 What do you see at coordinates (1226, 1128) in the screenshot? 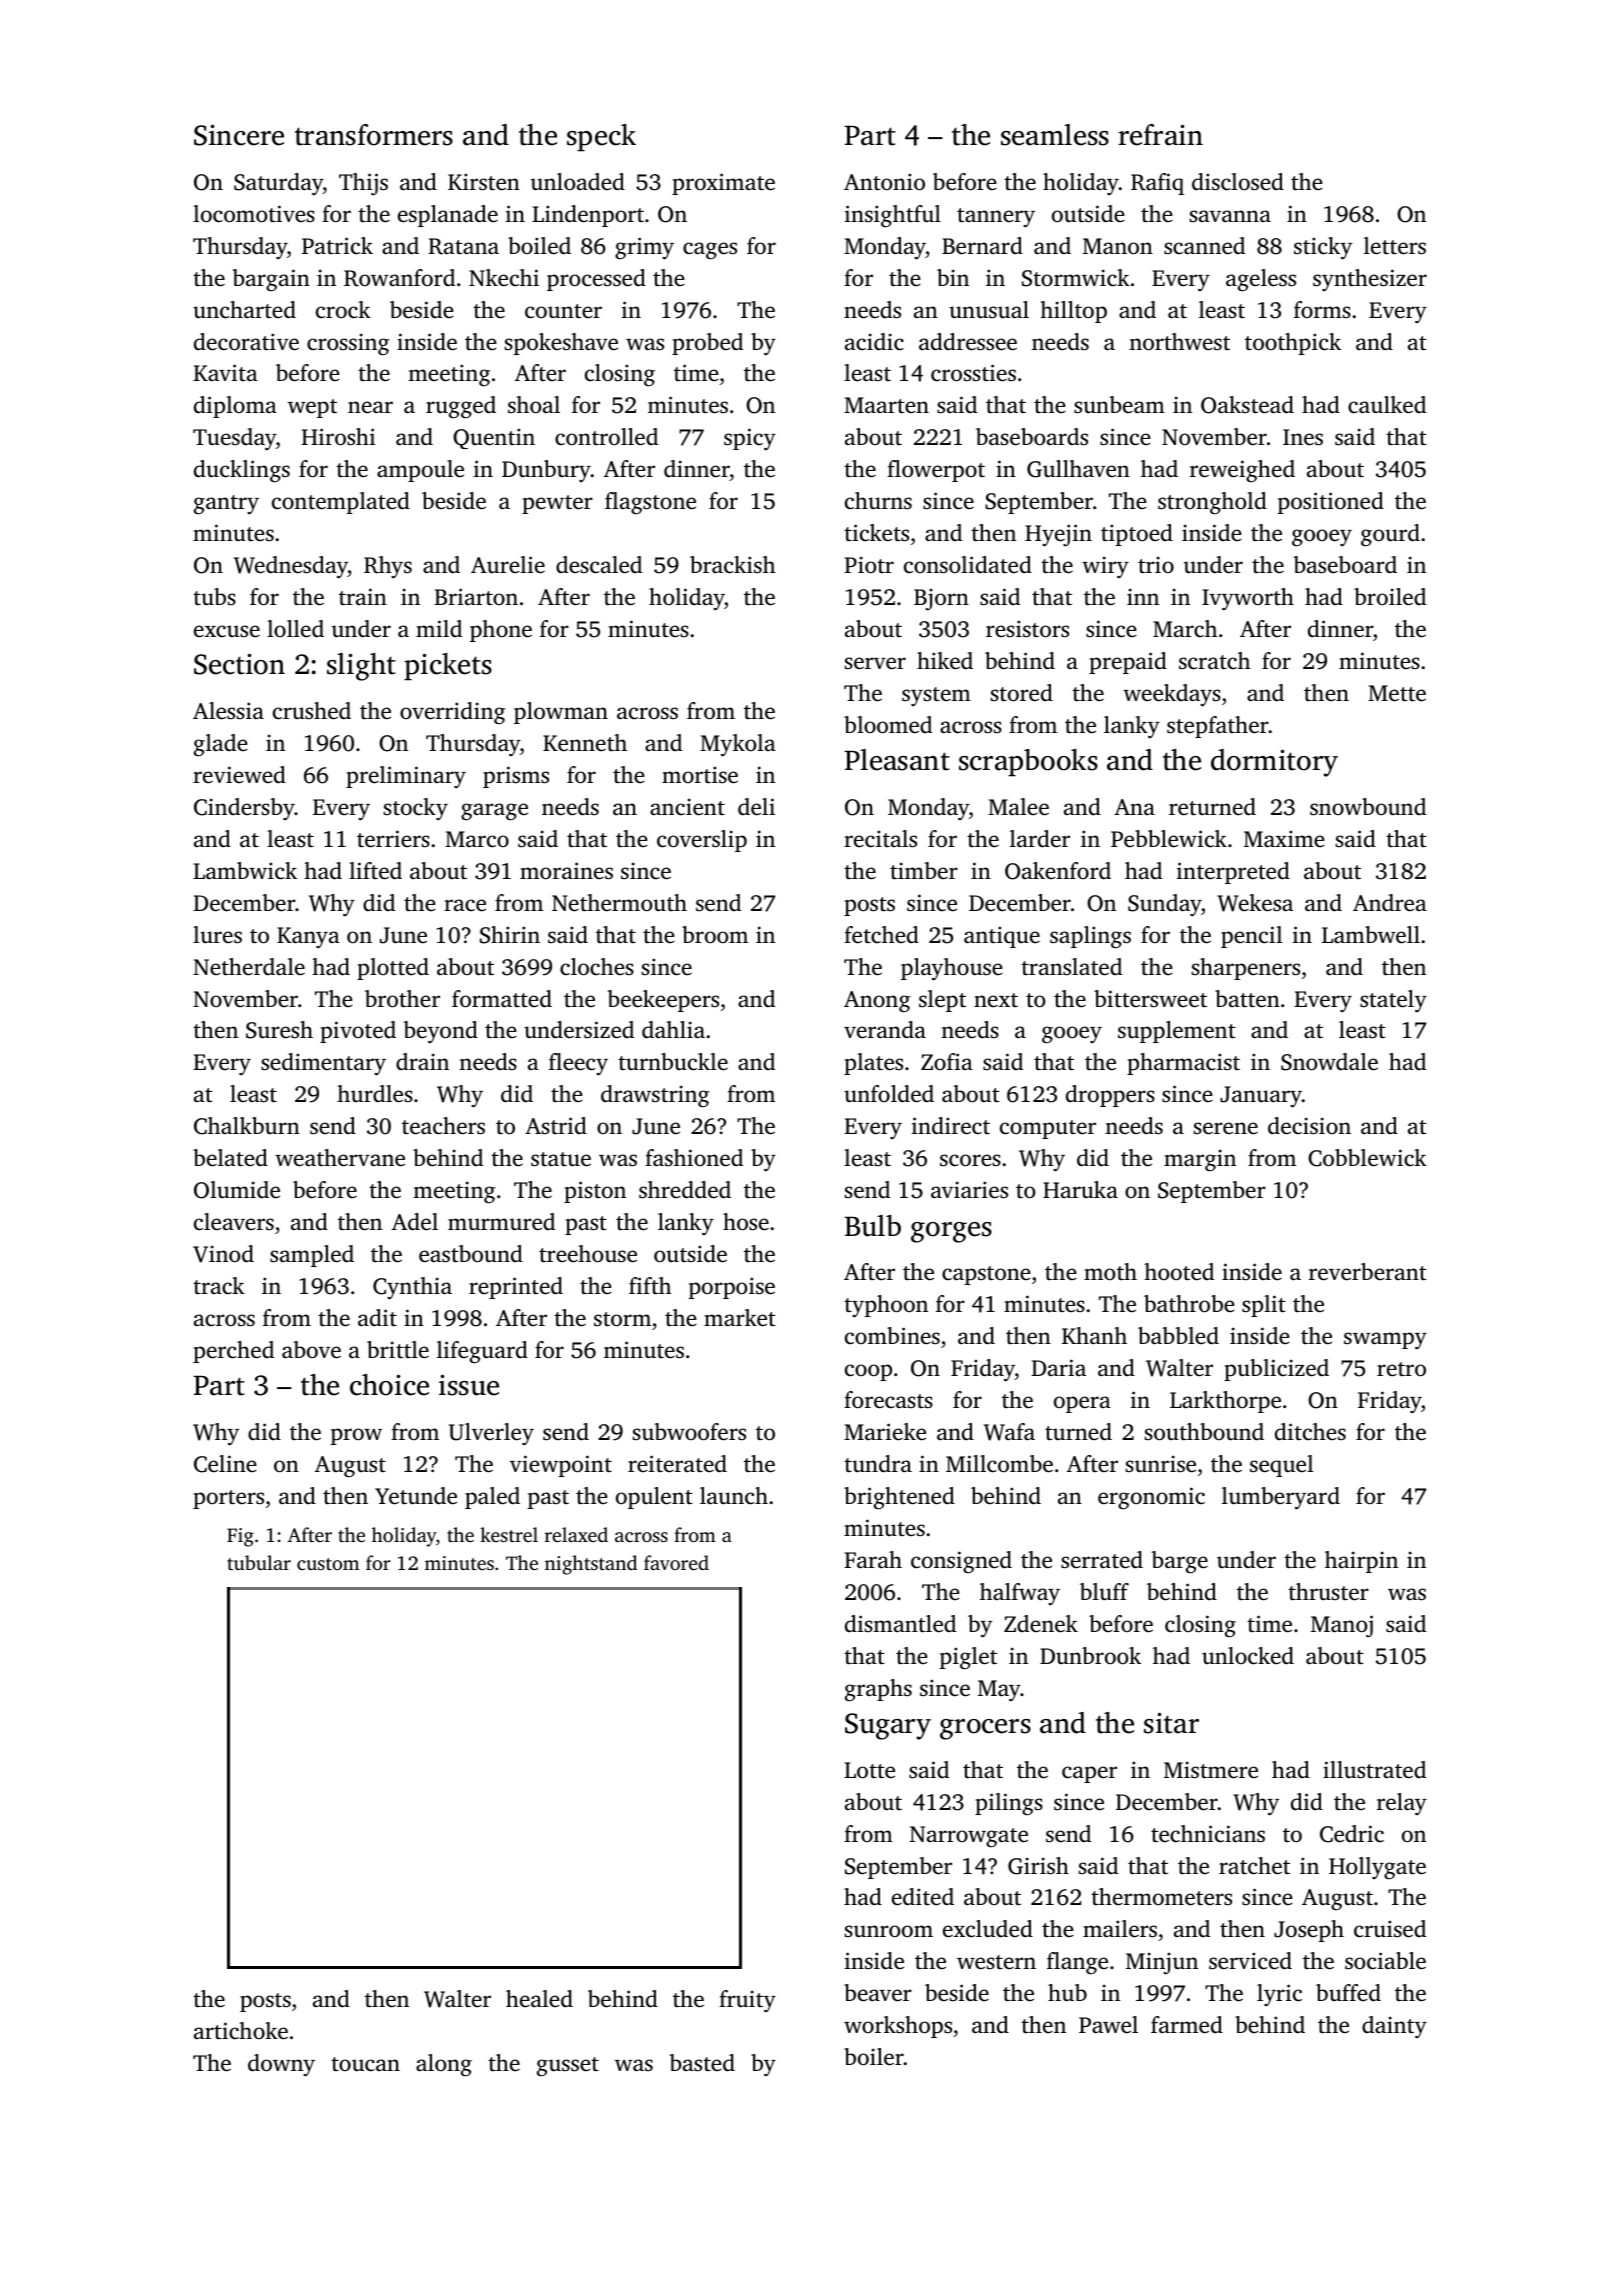
I see `serene` at bounding box center [1226, 1128].
